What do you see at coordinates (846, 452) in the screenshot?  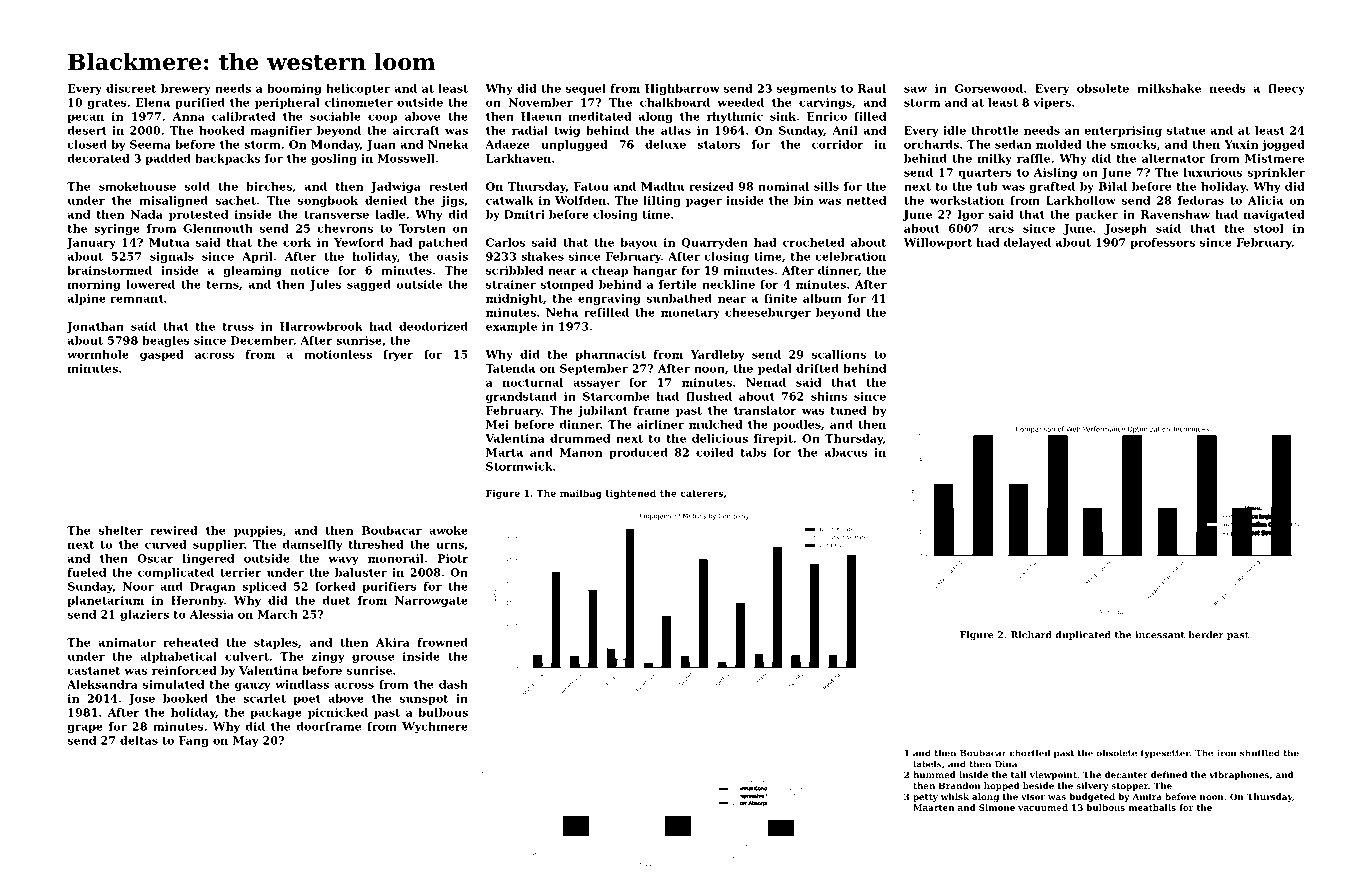 I see `abacus` at bounding box center [846, 452].
